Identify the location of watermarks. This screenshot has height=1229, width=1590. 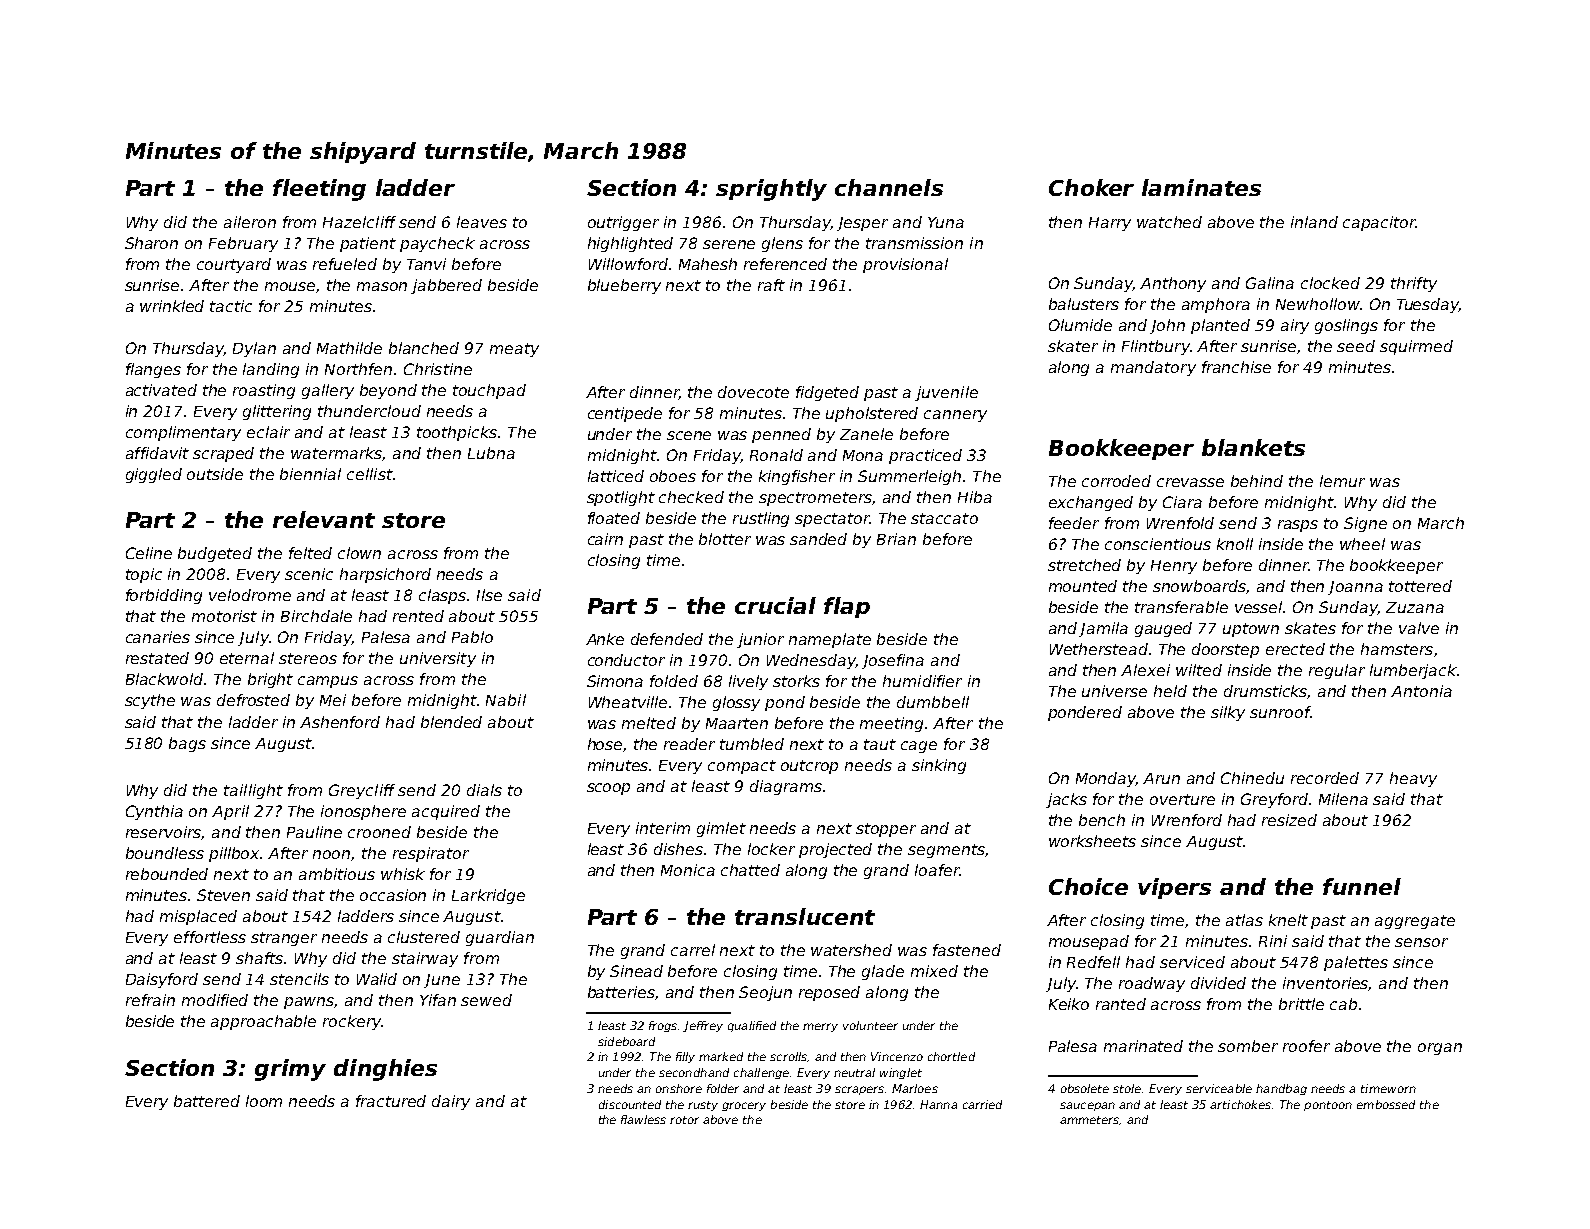
(337, 454).
